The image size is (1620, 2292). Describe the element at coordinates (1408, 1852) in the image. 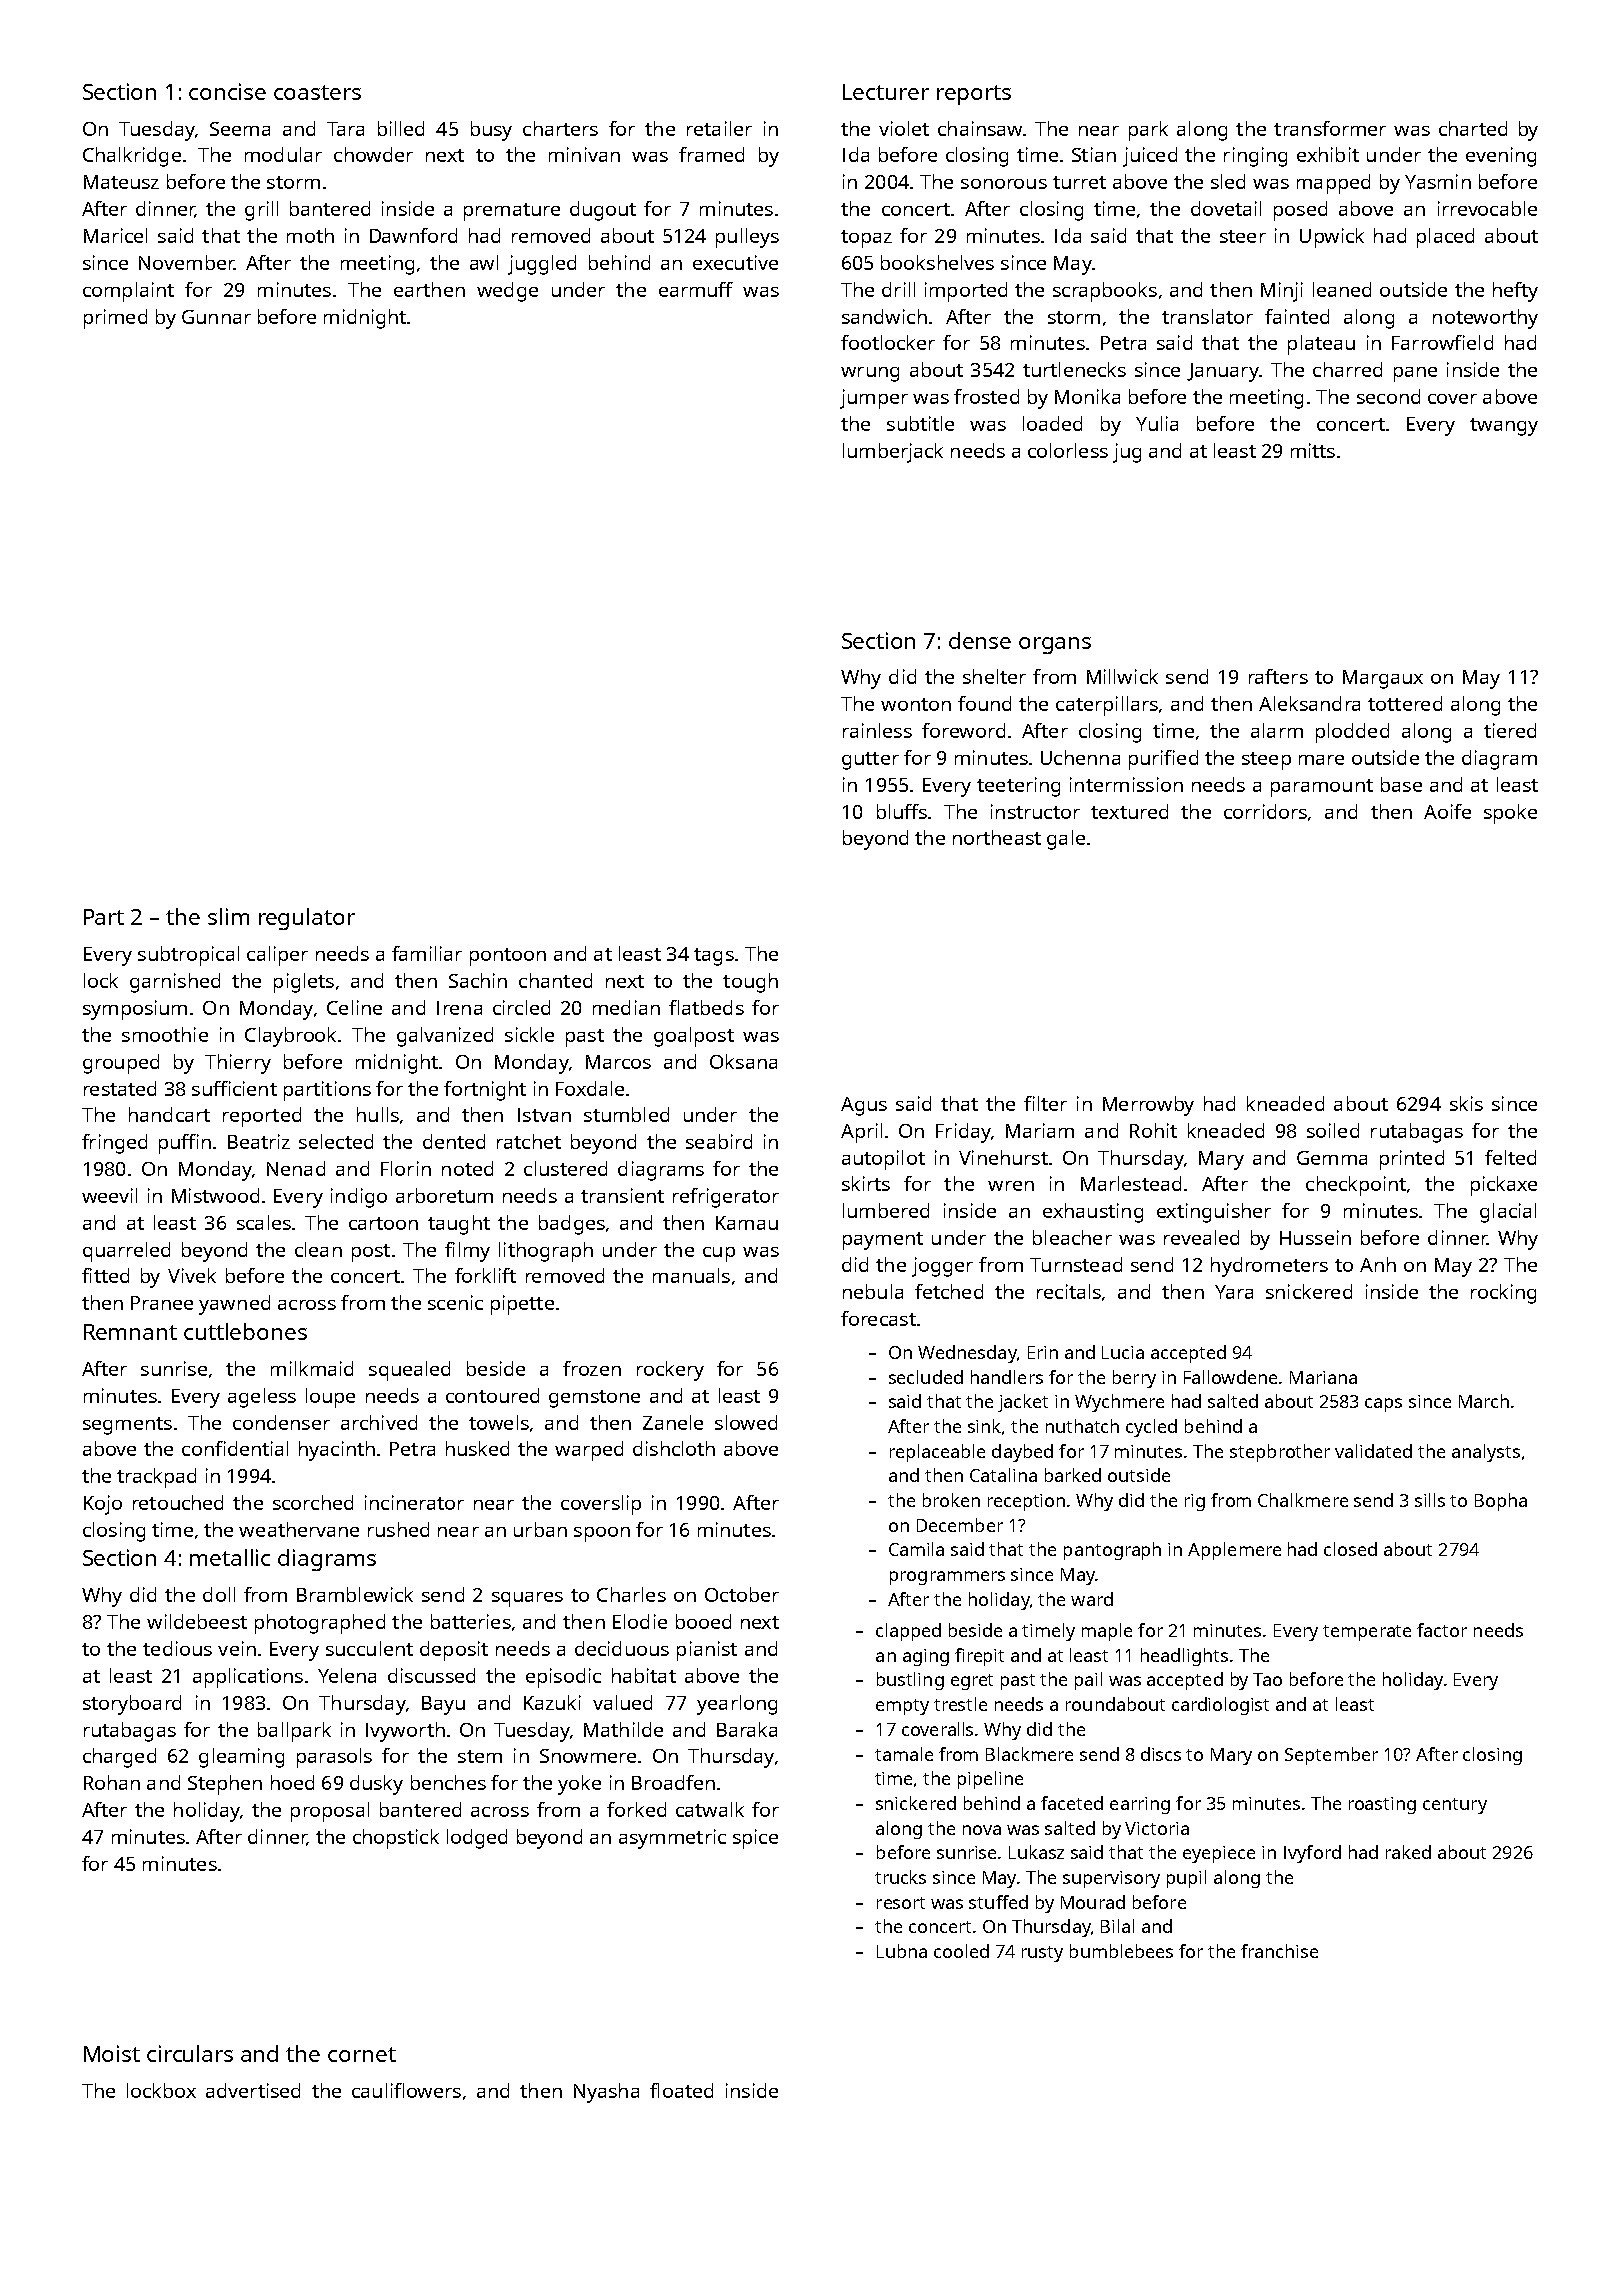

I see `raked` at that location.
